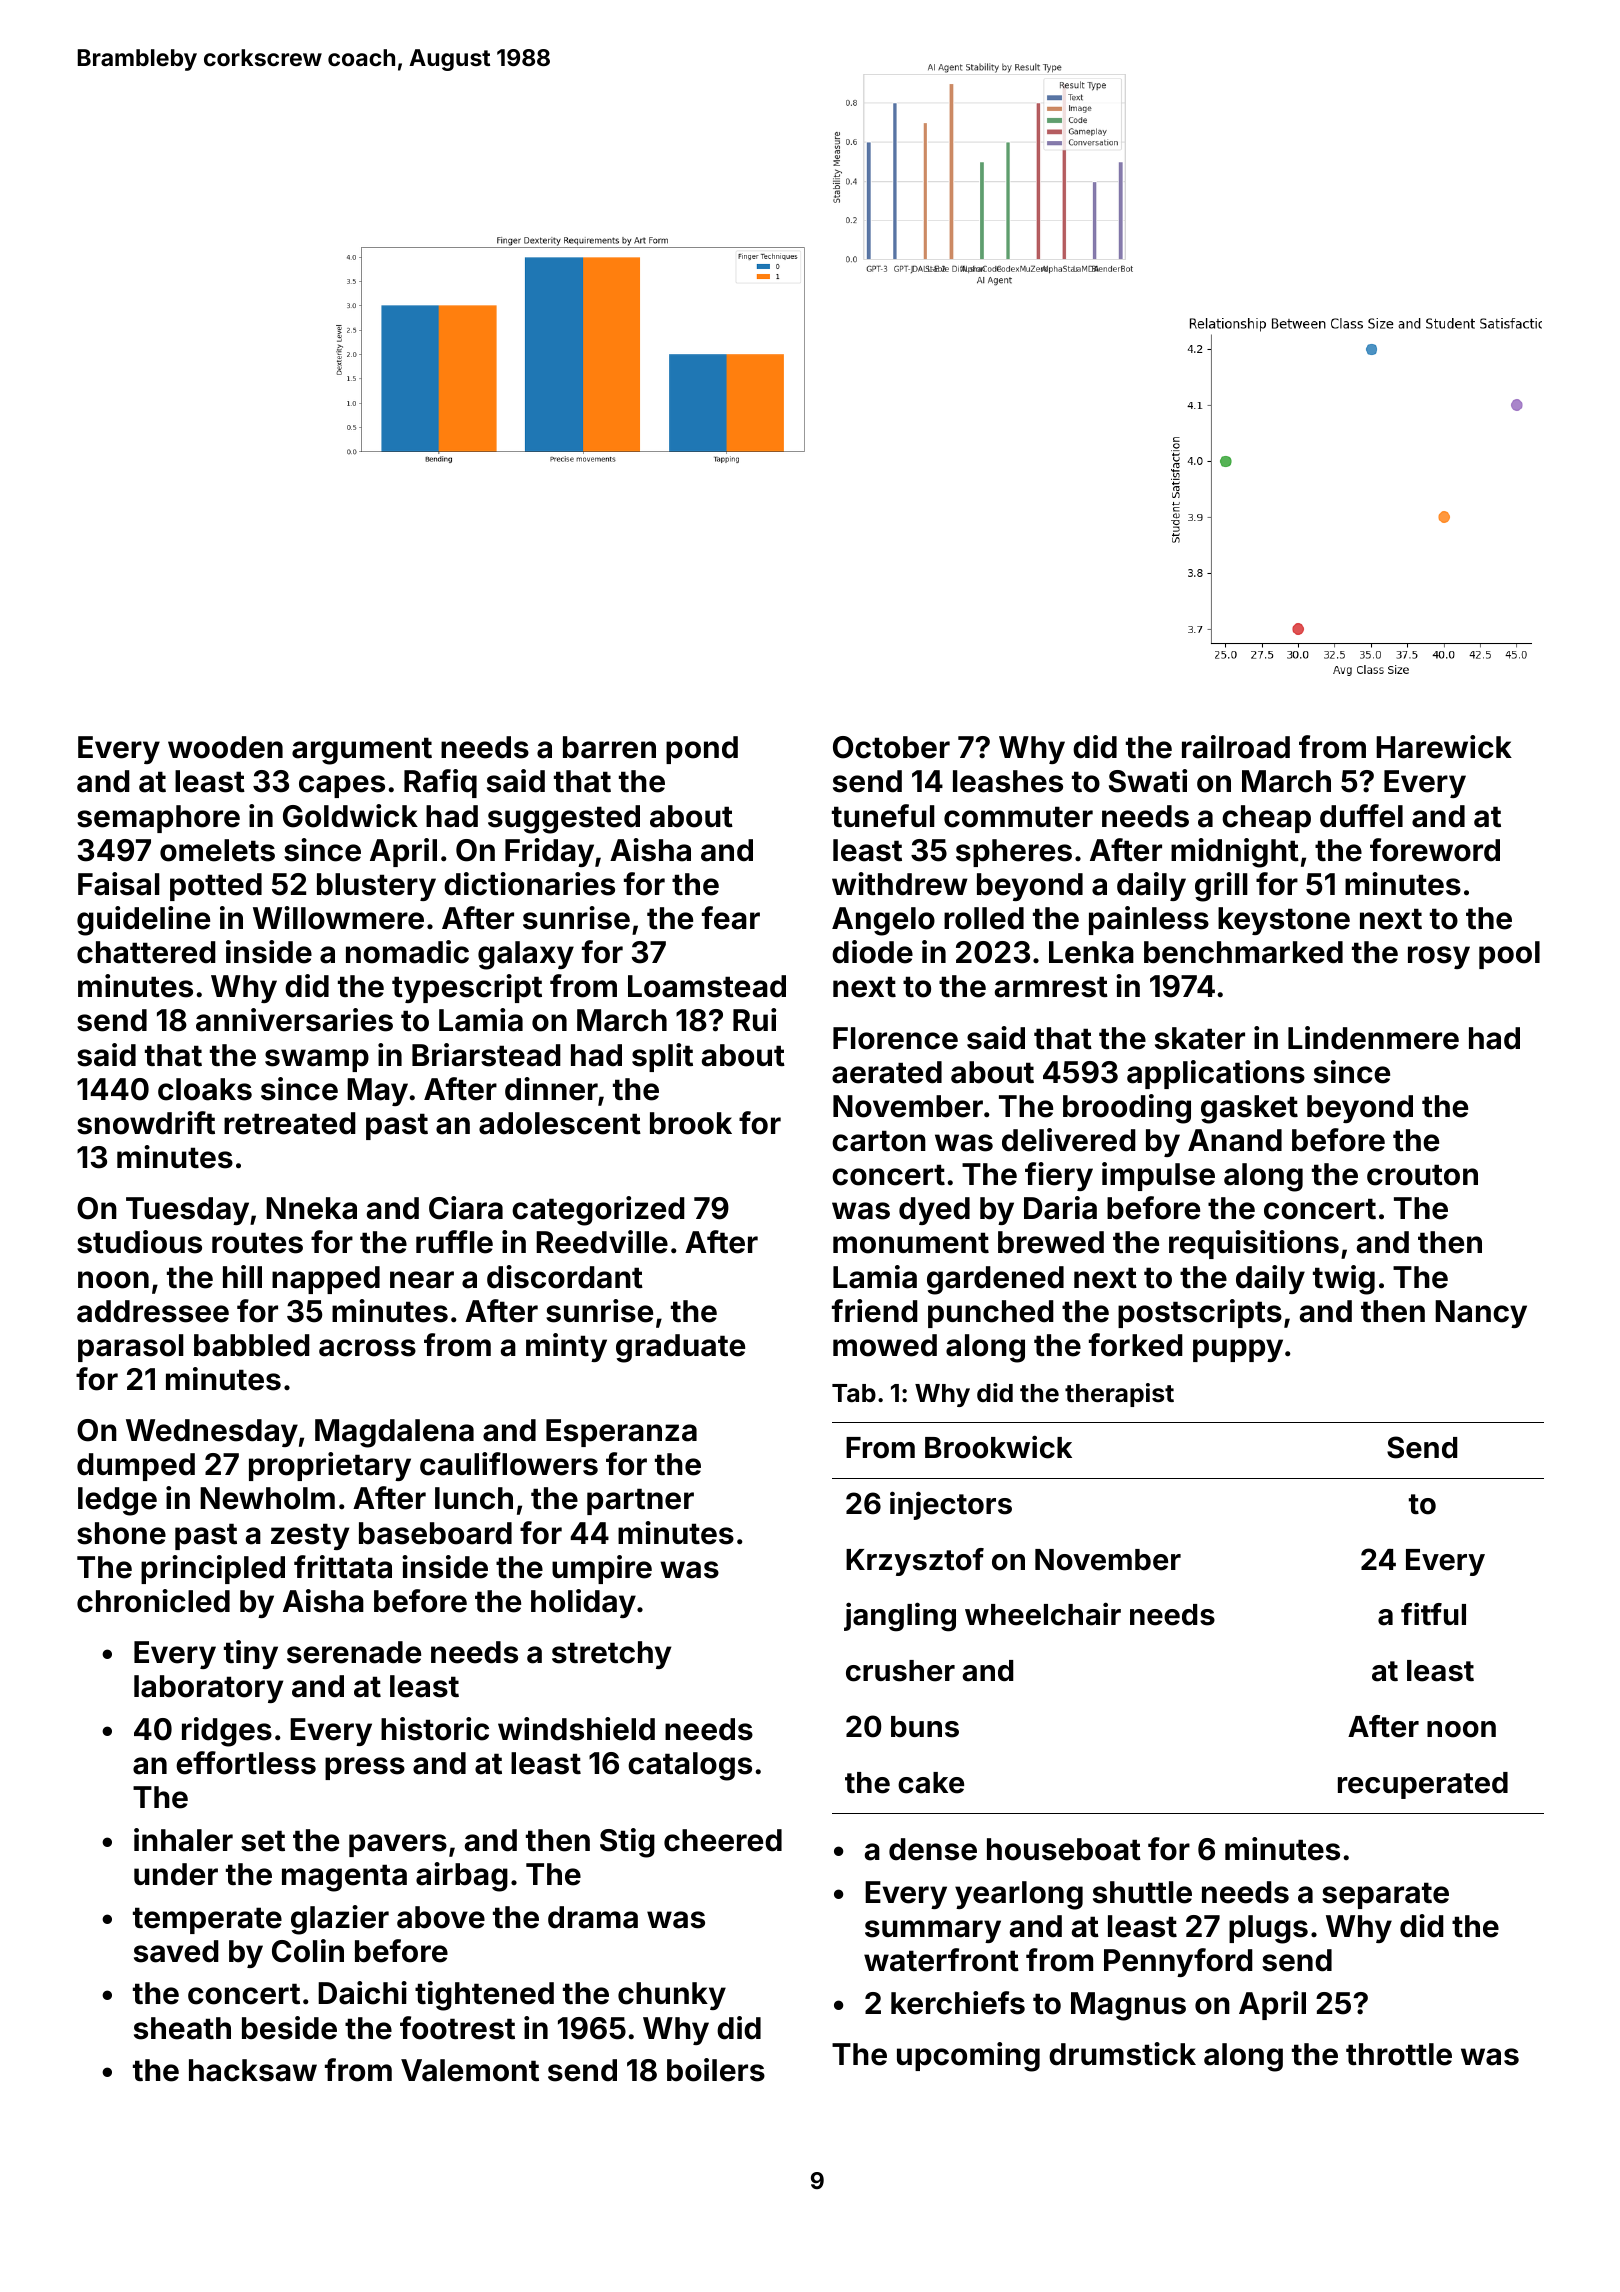 This image has width=1620, height=2292. I want to click on argument, so click(362, 751).
